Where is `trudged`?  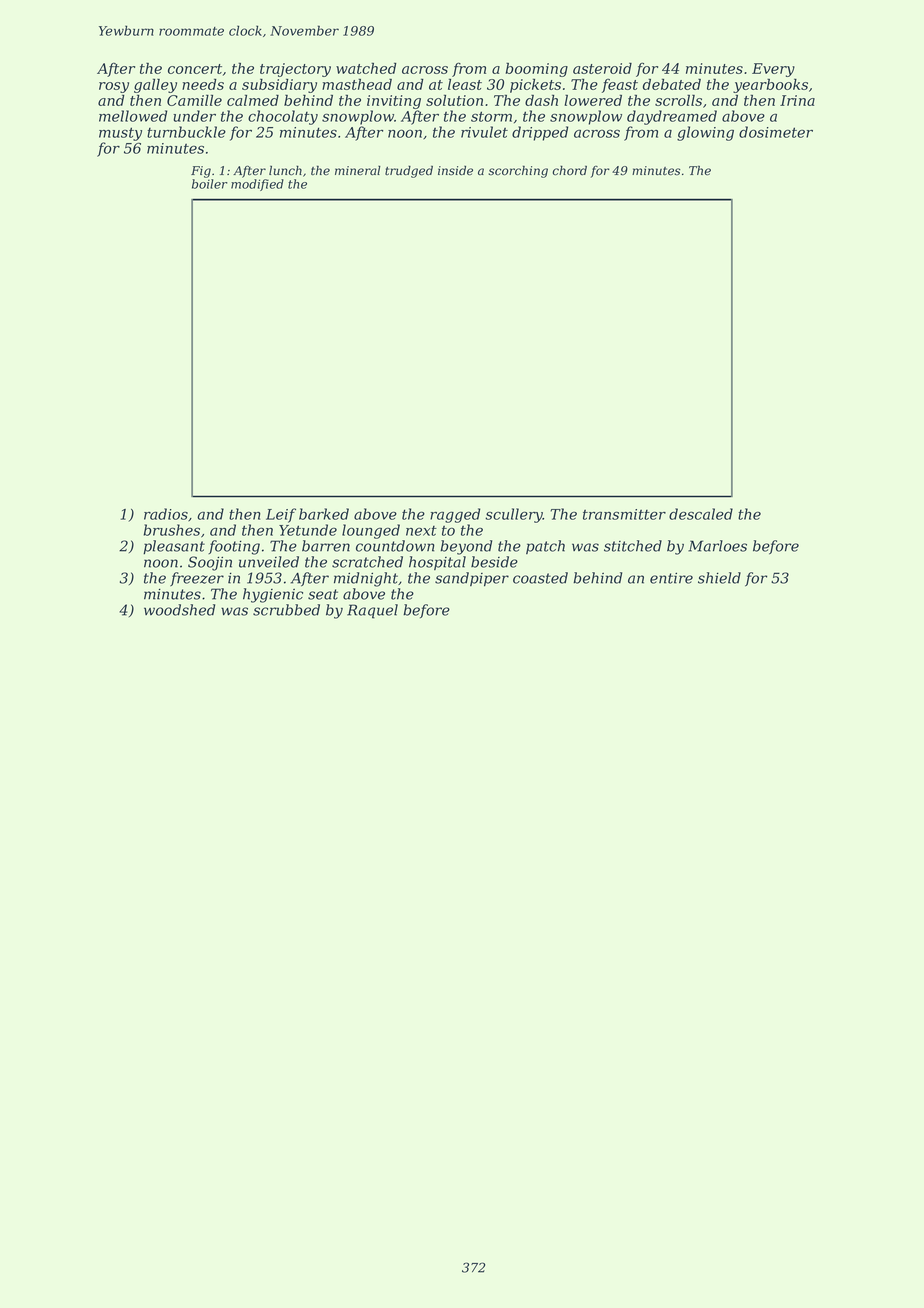
trudged is located at coordinates (409, 171).
